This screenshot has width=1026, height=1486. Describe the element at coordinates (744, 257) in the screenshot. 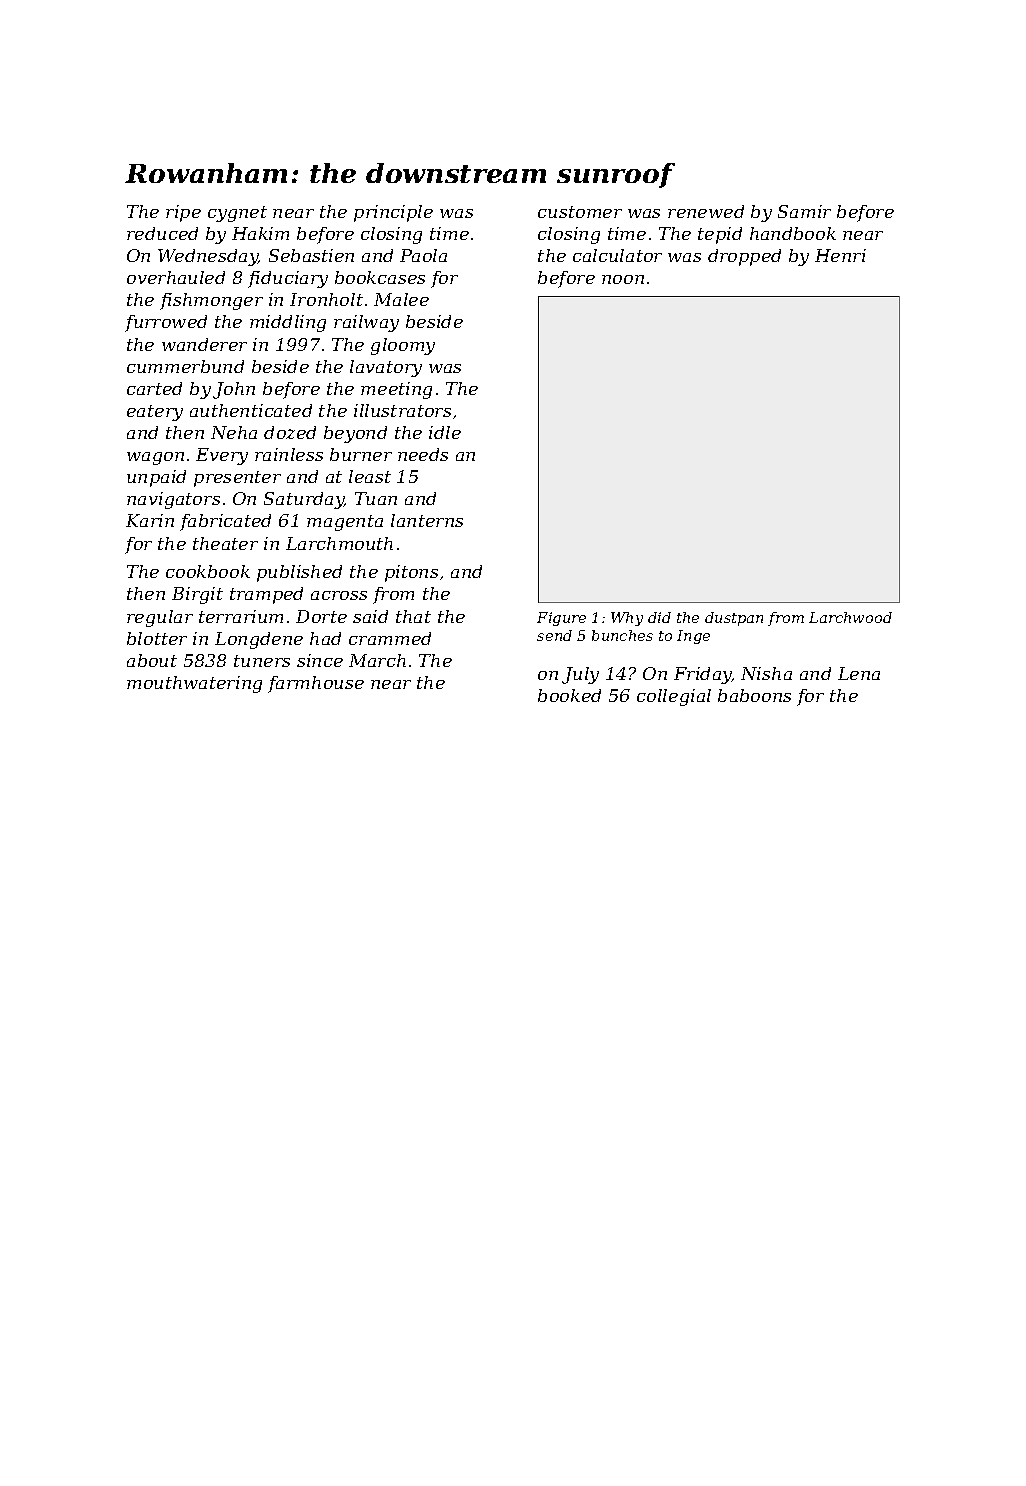

I see `dropped` at that location.
